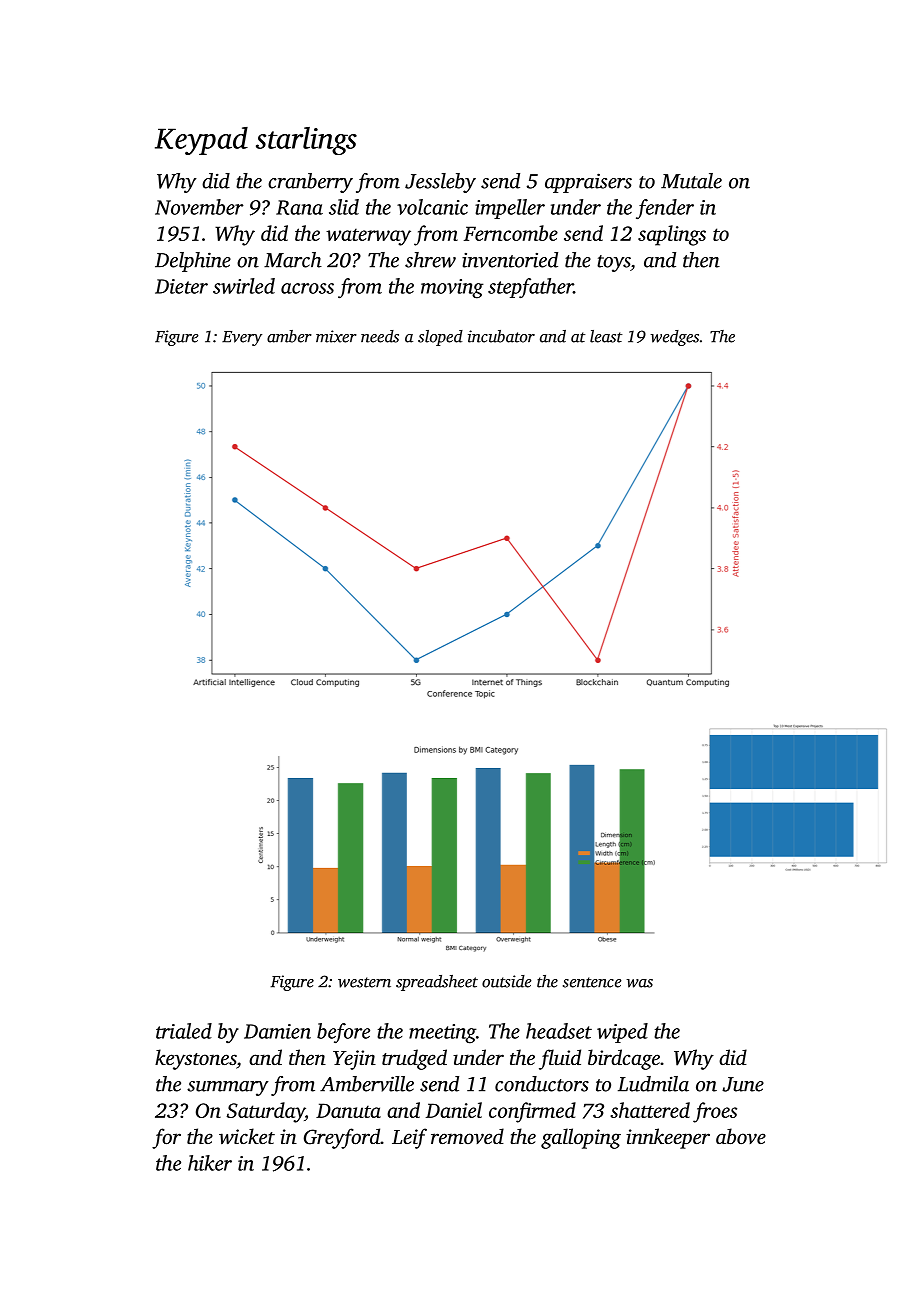 This image has height=1311, width=924. I want to click on Every, so click(242, 338).
